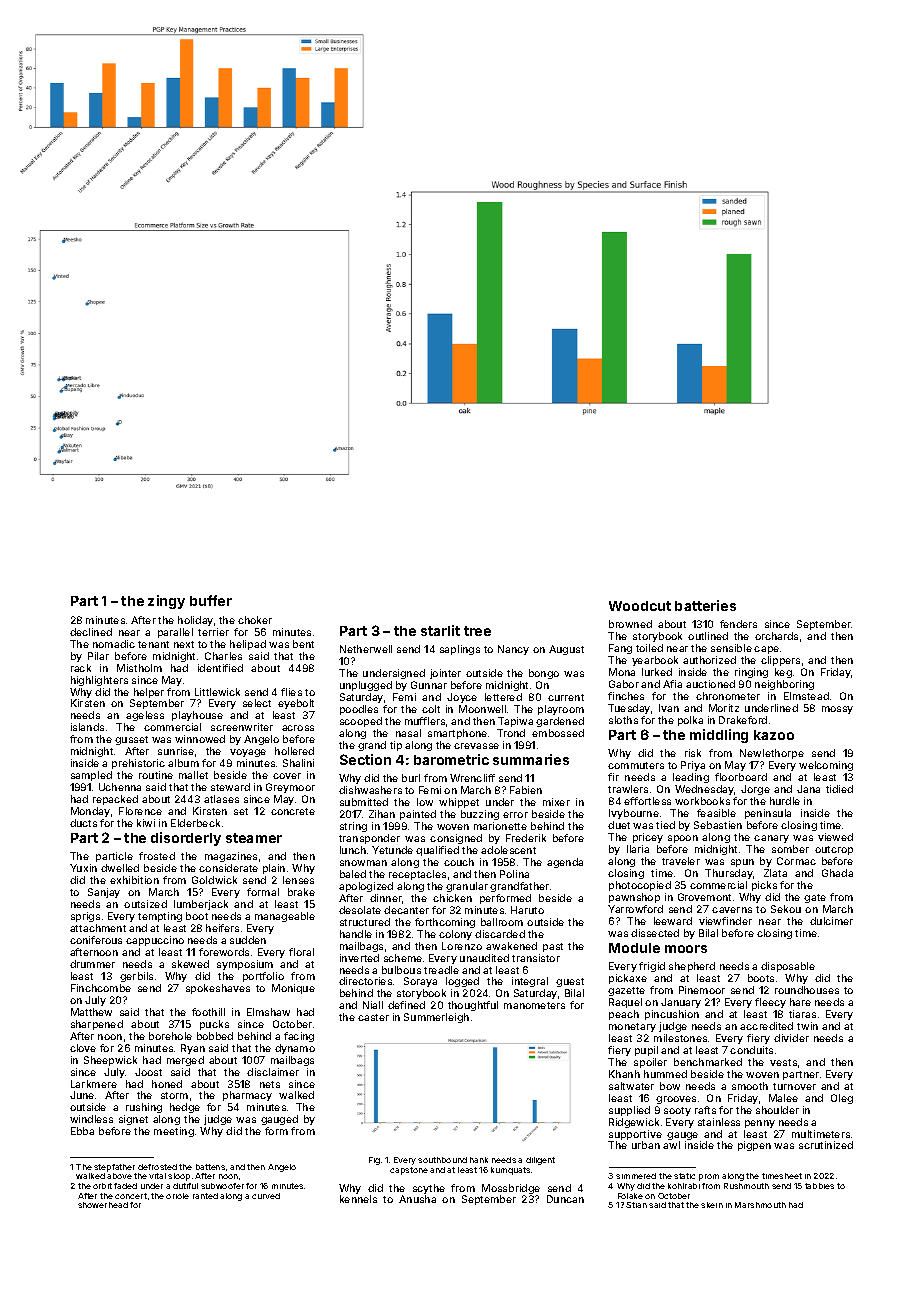 The image size is (924, 1308). I want to click on hank, so click(479, 1160).
